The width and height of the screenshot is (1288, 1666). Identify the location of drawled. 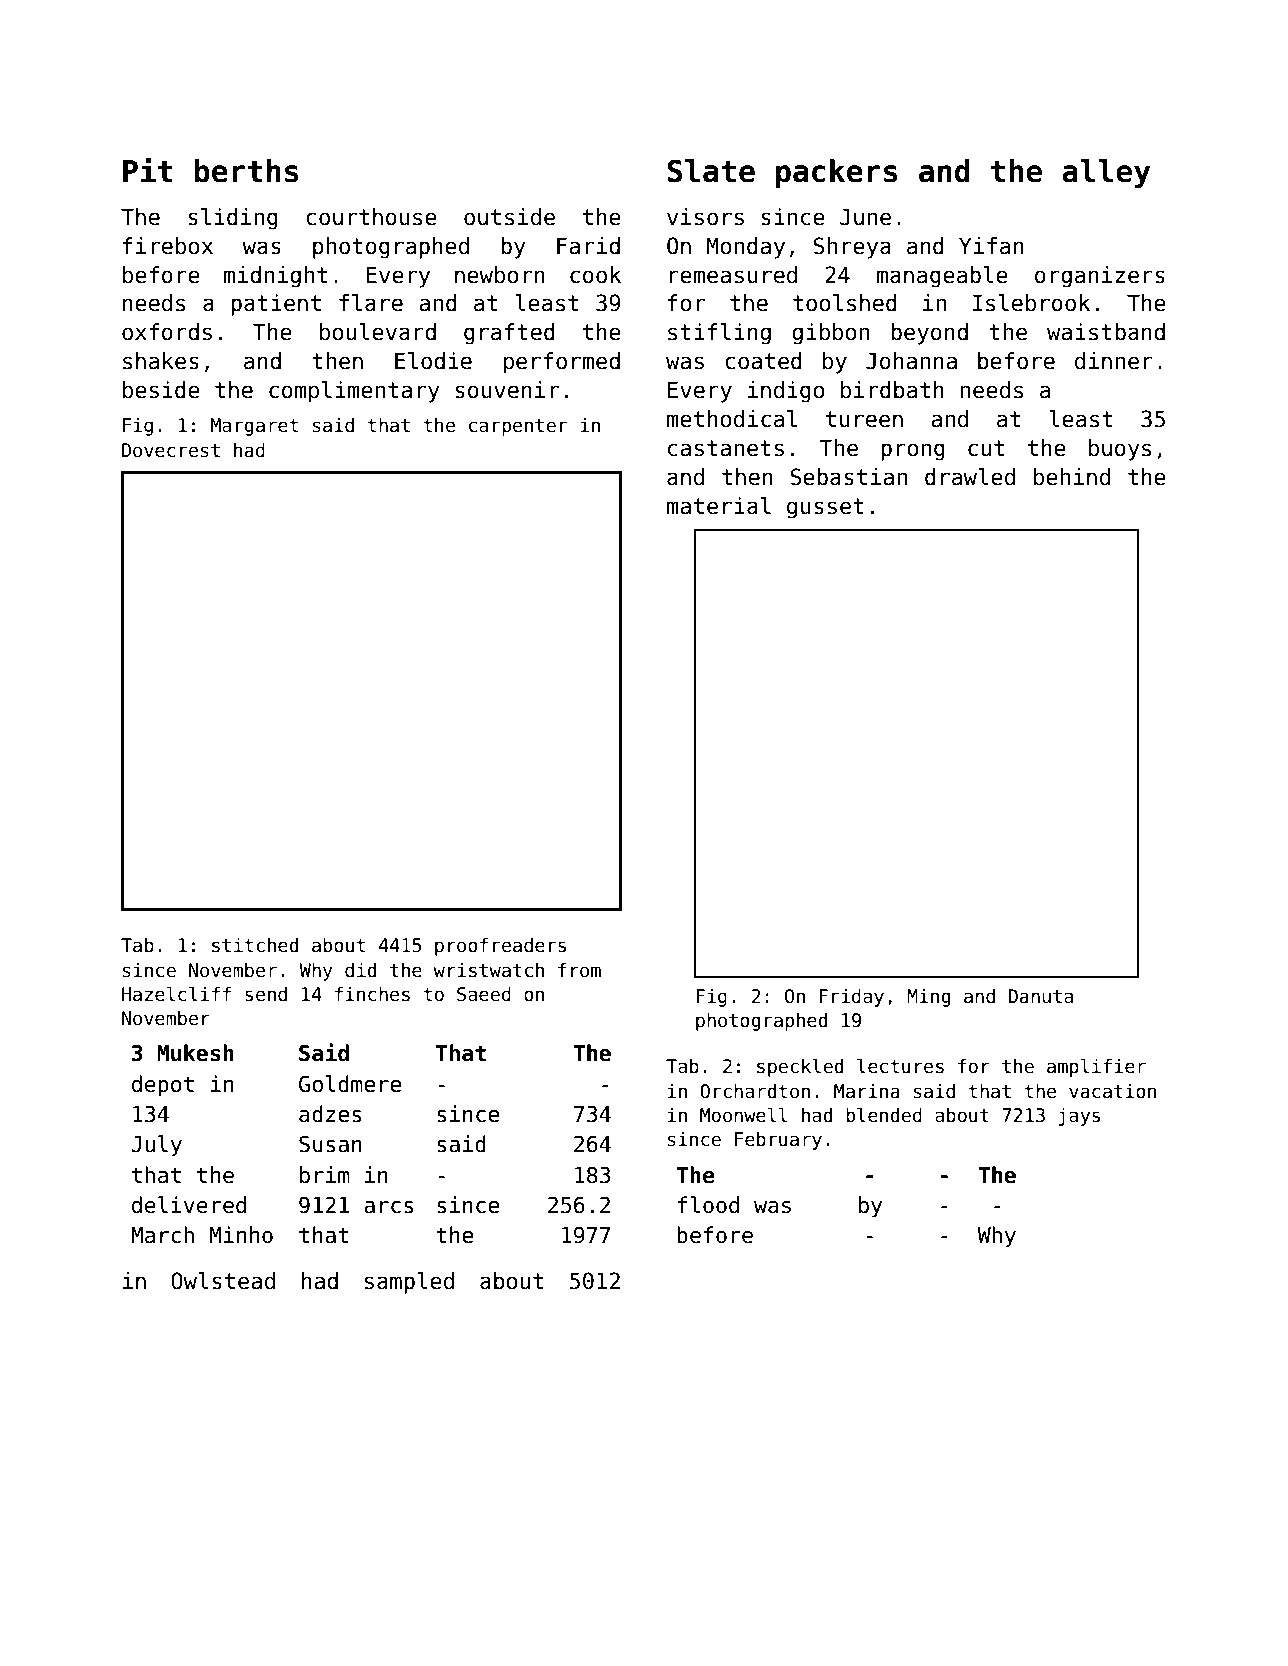
(970, 477).
